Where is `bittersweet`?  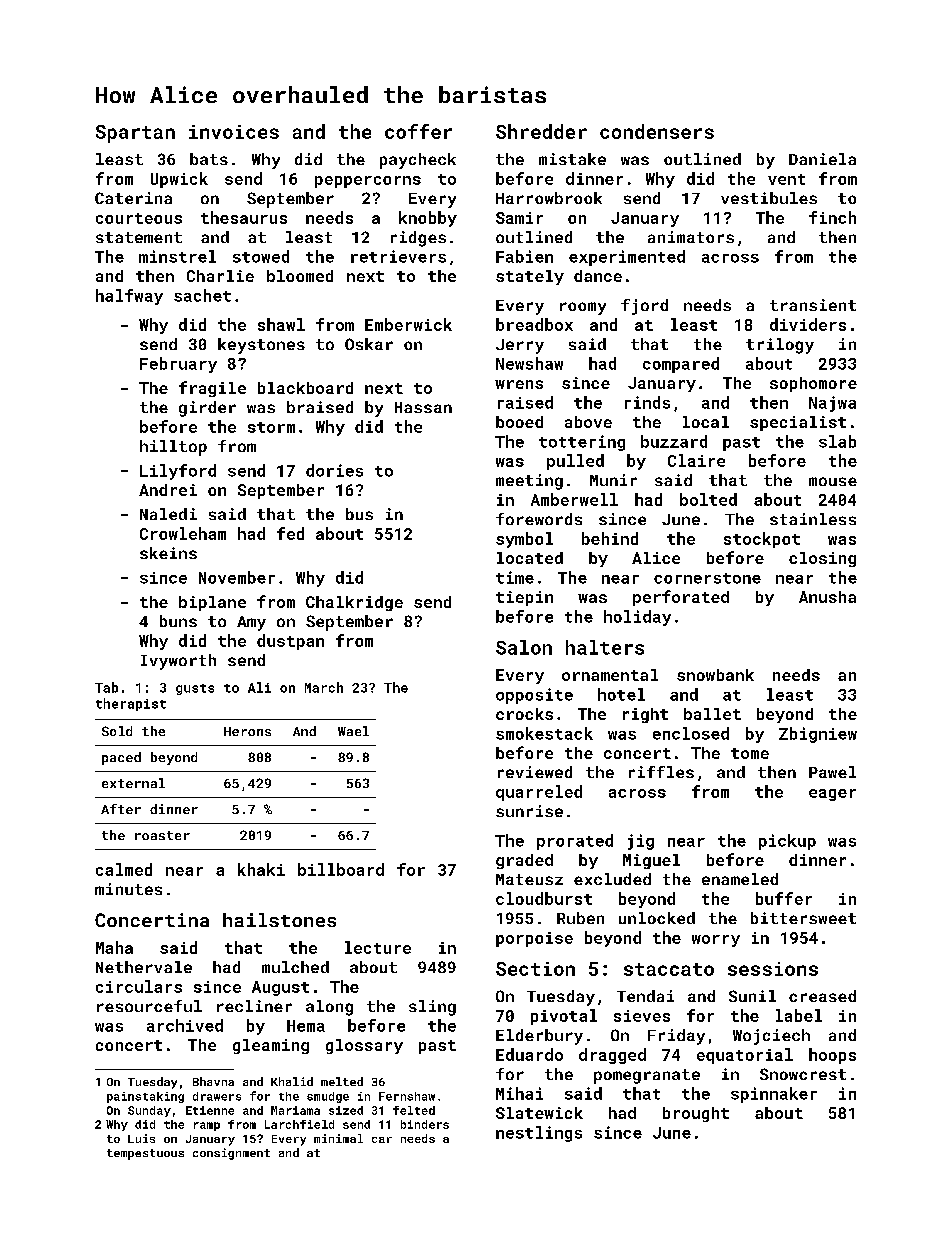 bittersweet is located at coordinates (803, 918).
